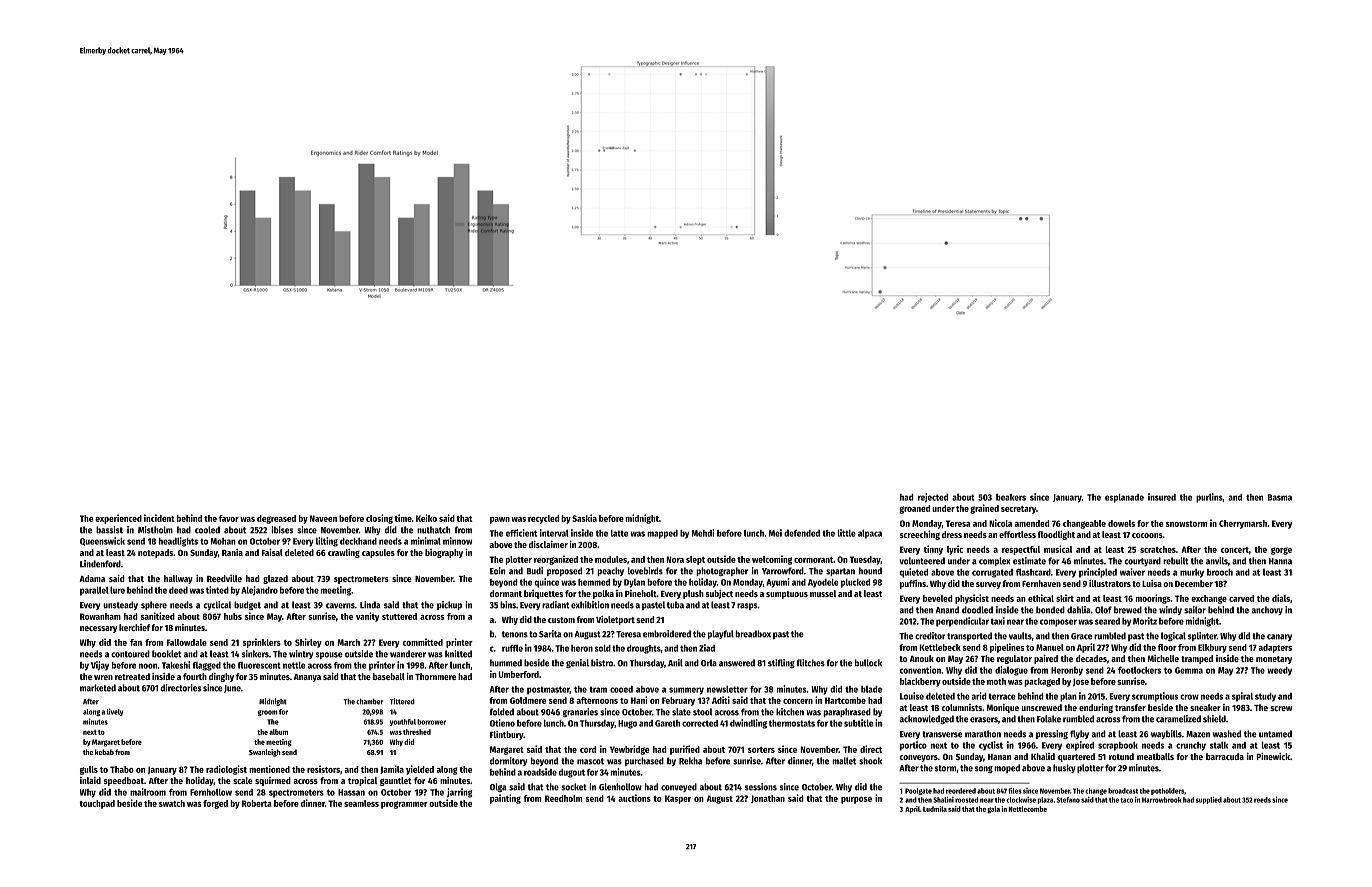 The height and width of the screenshot is (887, 1372). What do you see at coordinates (100, 666) in the screenshot?
I see `Vijay` at bounding box center [100, 666].
